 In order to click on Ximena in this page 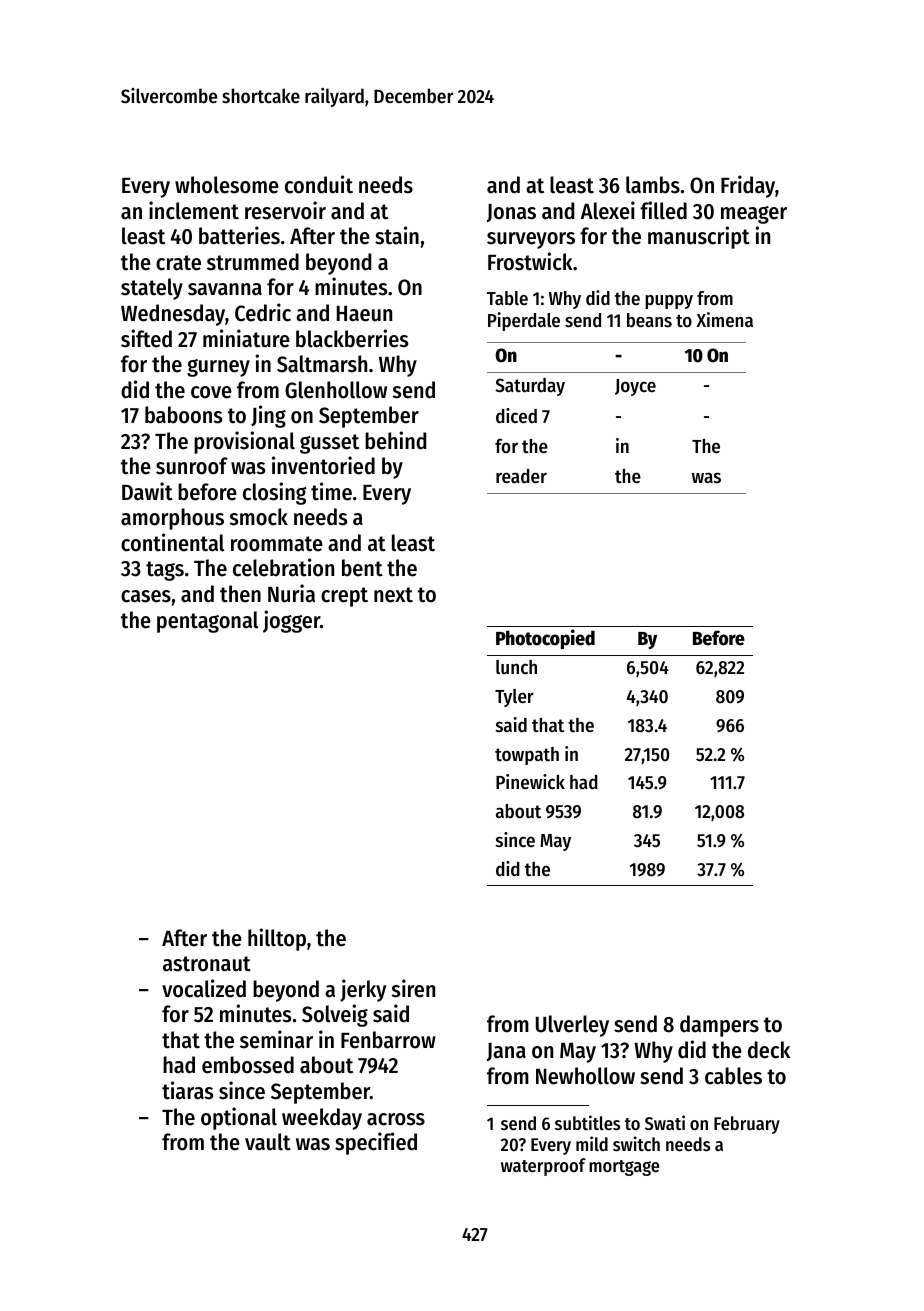, I will do `click(724, 320)`.
